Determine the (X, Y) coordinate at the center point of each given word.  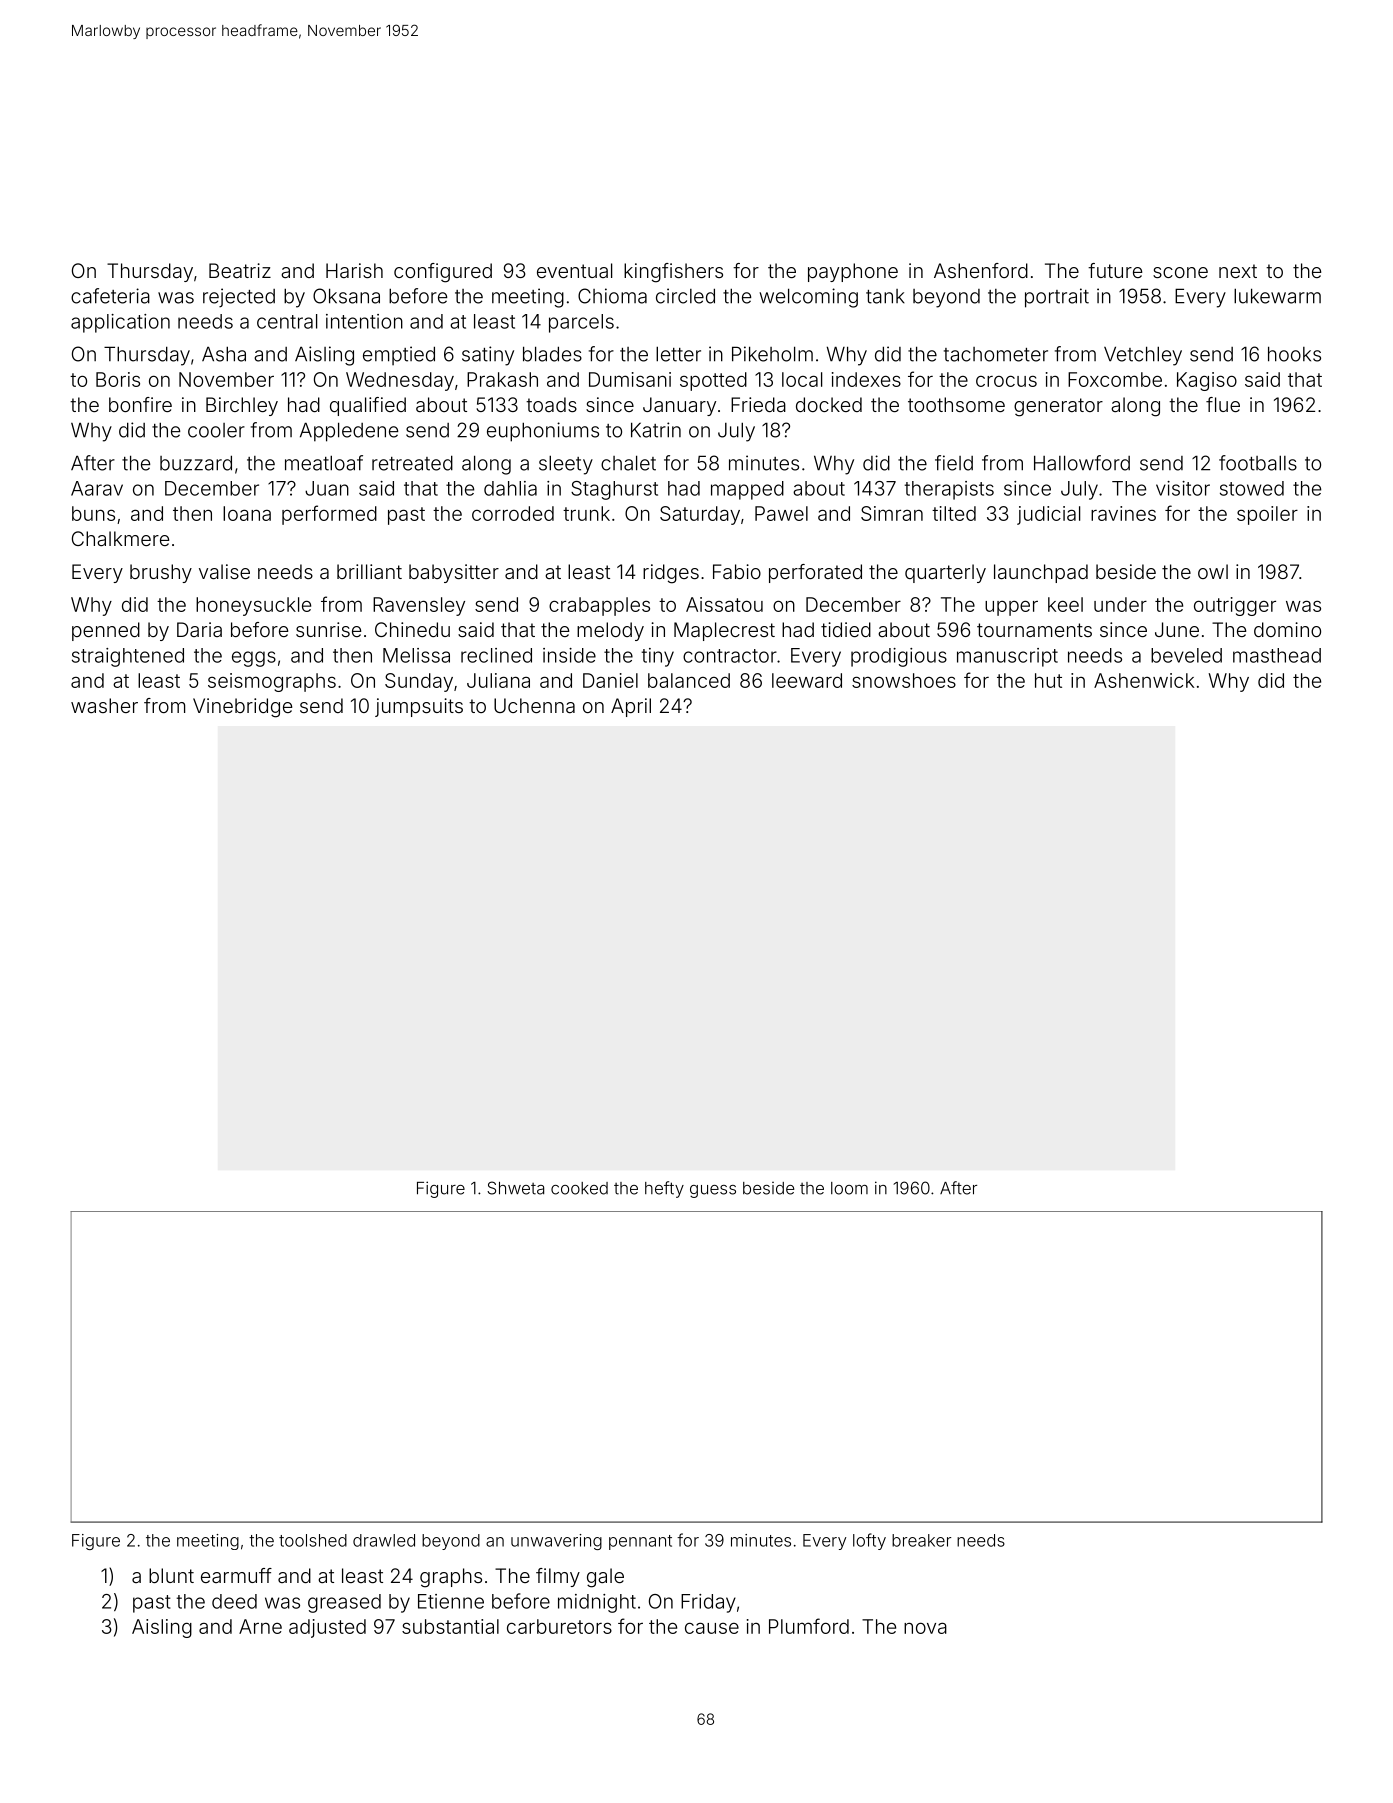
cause (712, 1628)
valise (224, 571)
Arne (260, 1626)
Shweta (515, 1188)
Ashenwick (1144, 680)
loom (849, 1188)
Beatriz (240, 270)
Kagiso (1207, 381)
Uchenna (534, 705)
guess (713, 1191)
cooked (579, 1188)
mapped (747, 490)
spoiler (1267, 515)
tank (885, 296)
